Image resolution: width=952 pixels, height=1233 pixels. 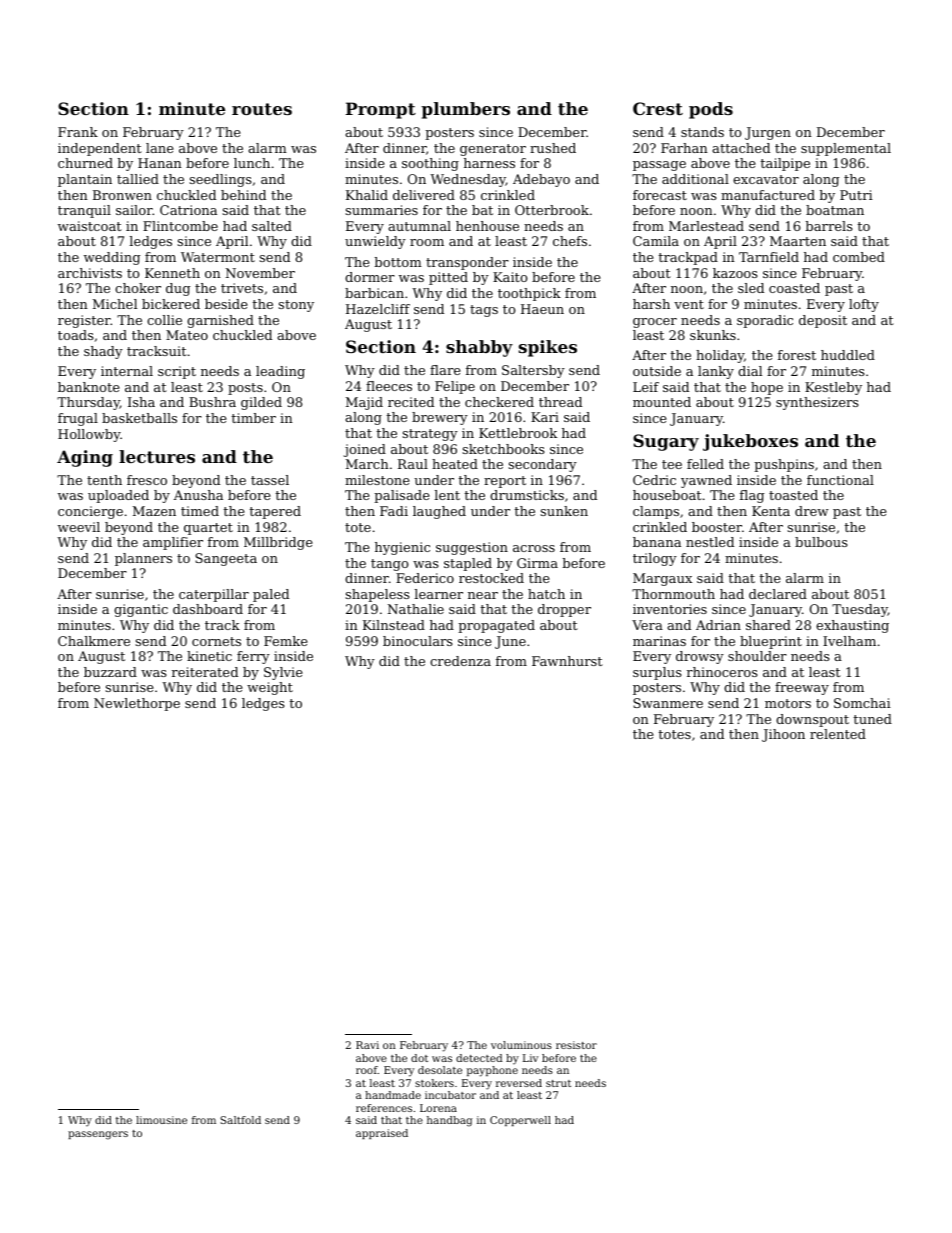 I want to click on appraised, so click(x=382, y=1134).
